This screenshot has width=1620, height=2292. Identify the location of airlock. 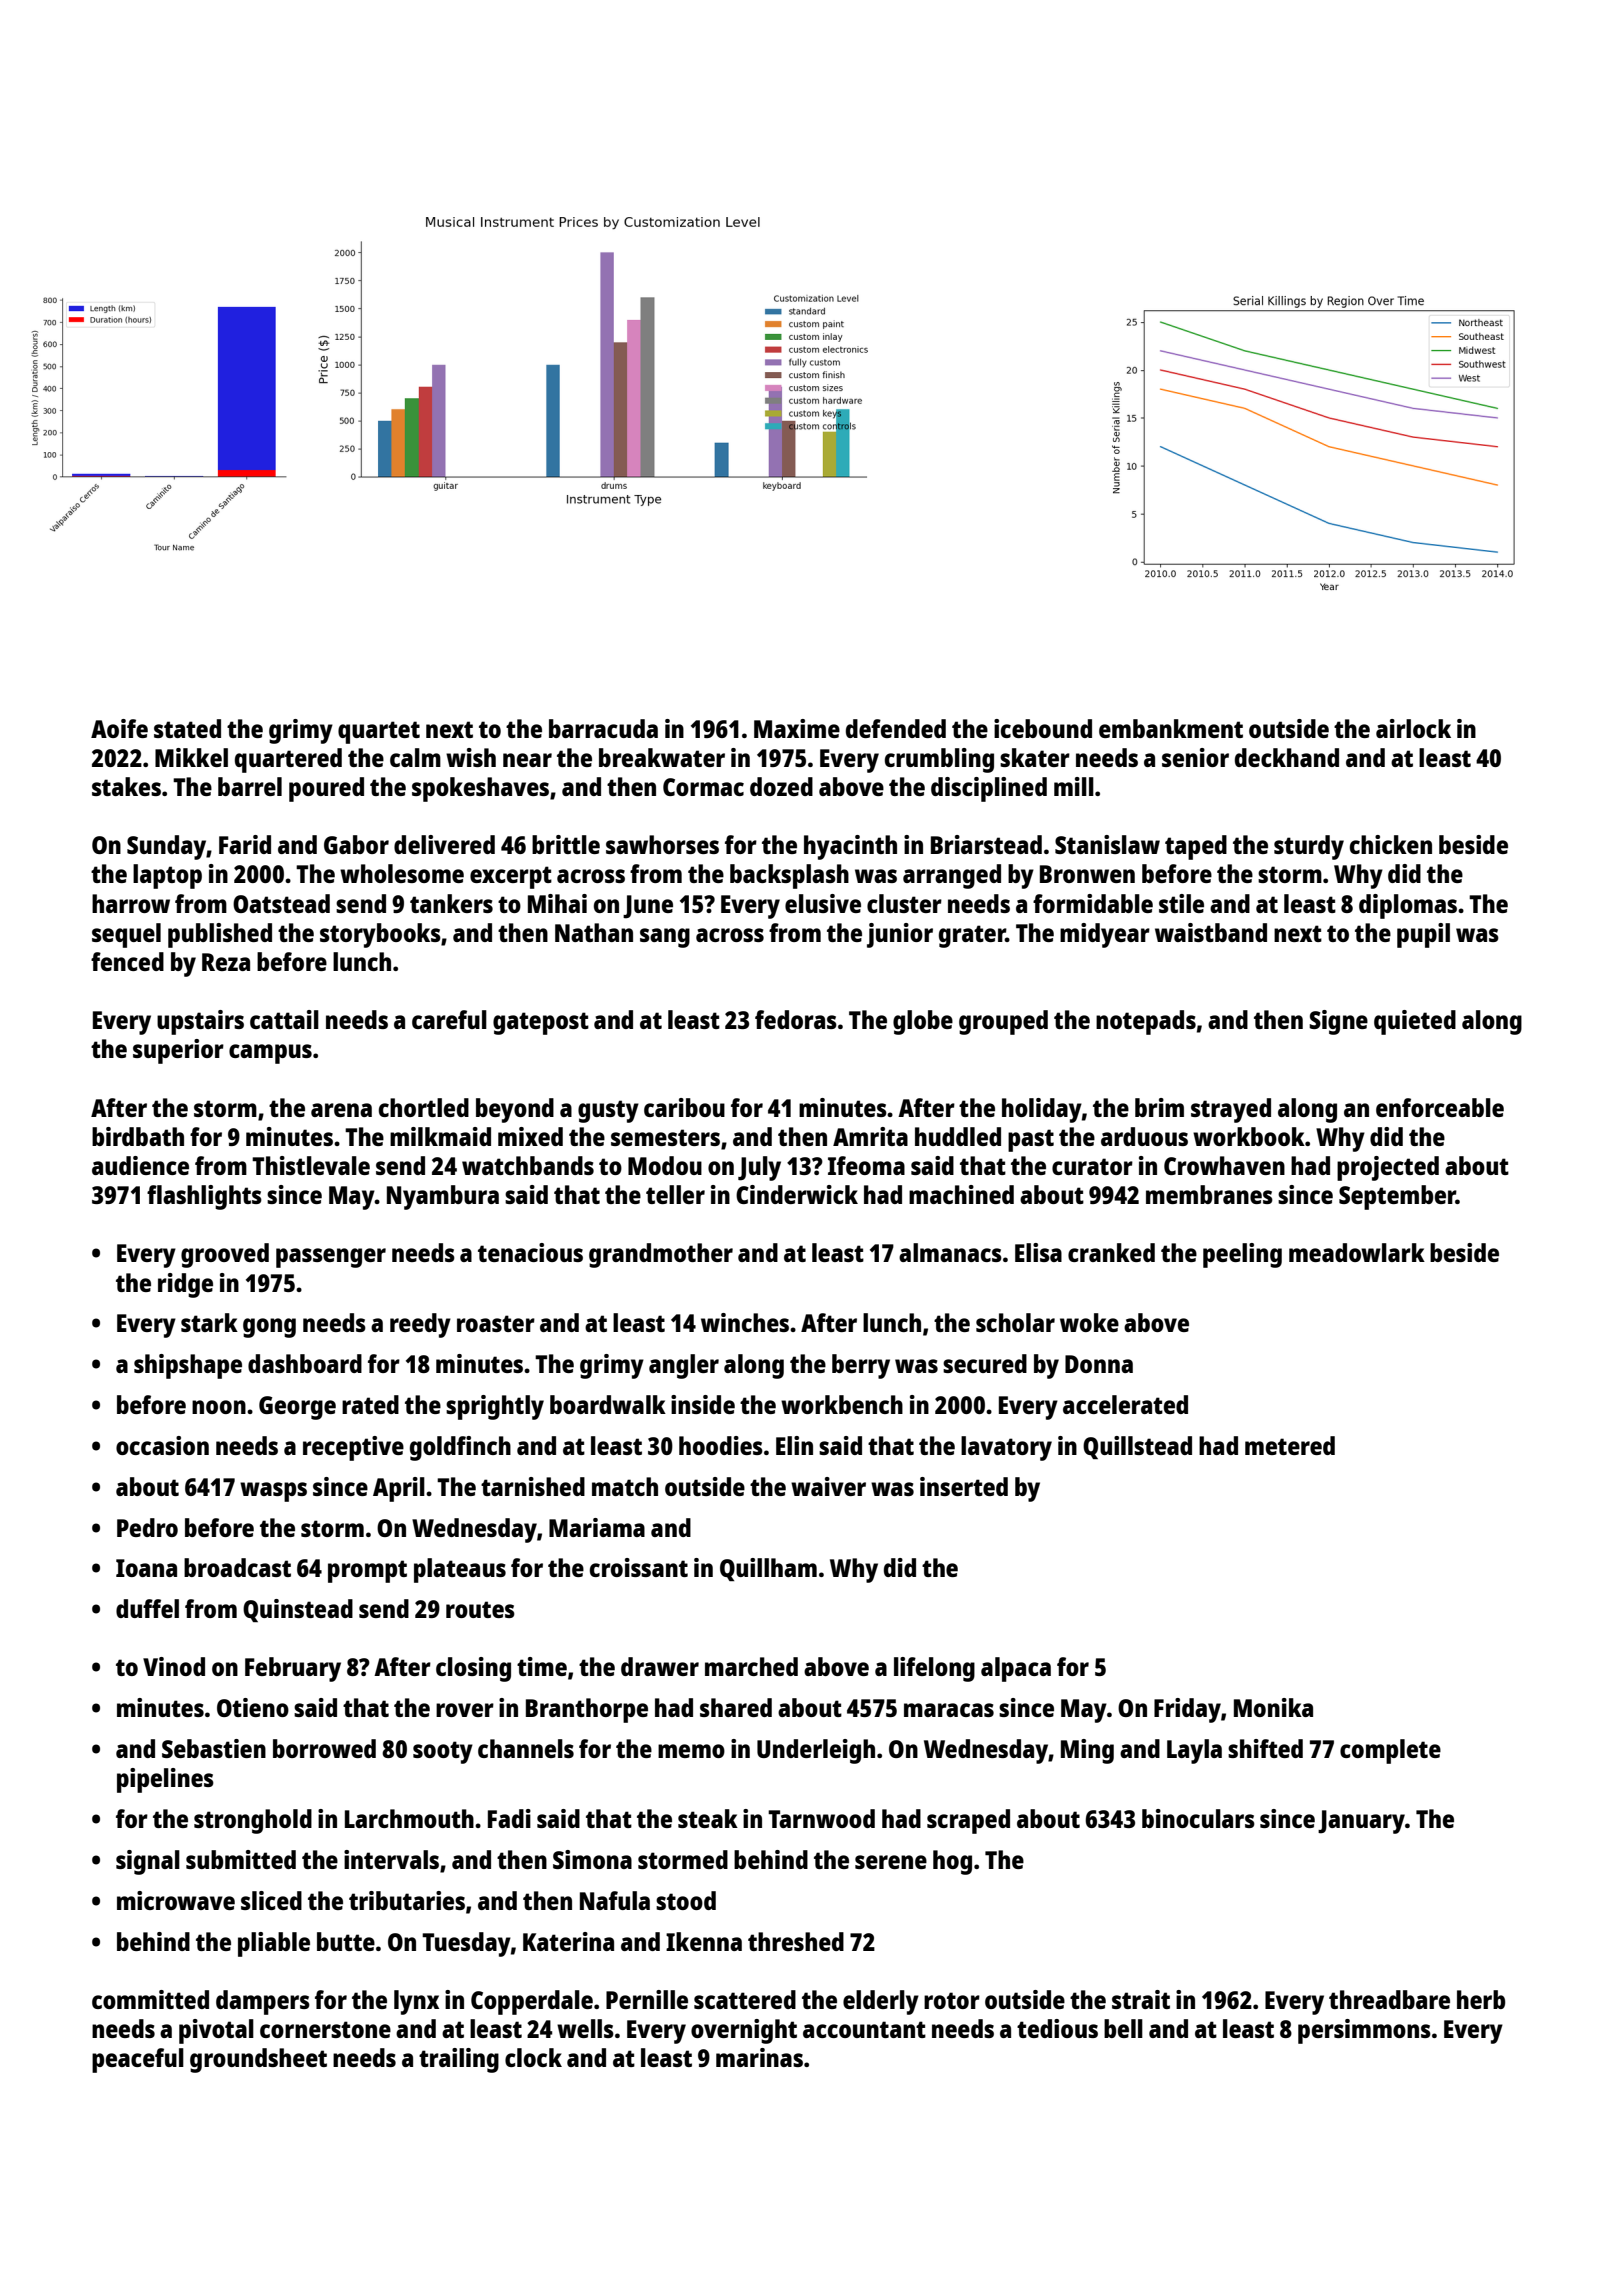
(1413, 728).
